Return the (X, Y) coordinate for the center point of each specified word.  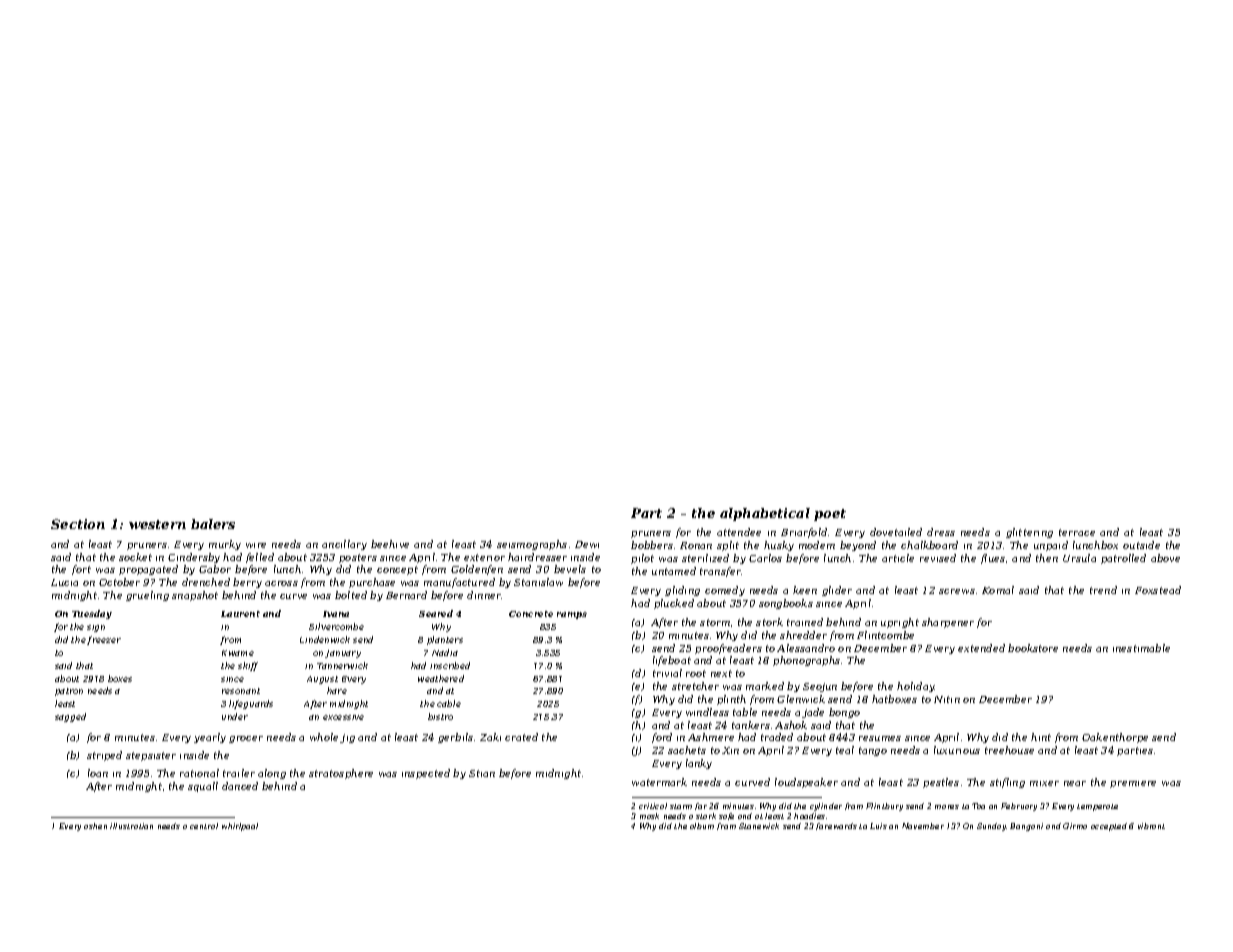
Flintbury (884, 807)
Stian (482, 773)
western (157, 524)
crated (521, 737)
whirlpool (240, 827)
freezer (104, 640)
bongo (844, 713)
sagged (70, 717)
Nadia (445, 652)
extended (981, 648)
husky (779, 546)
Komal (998, 590)
